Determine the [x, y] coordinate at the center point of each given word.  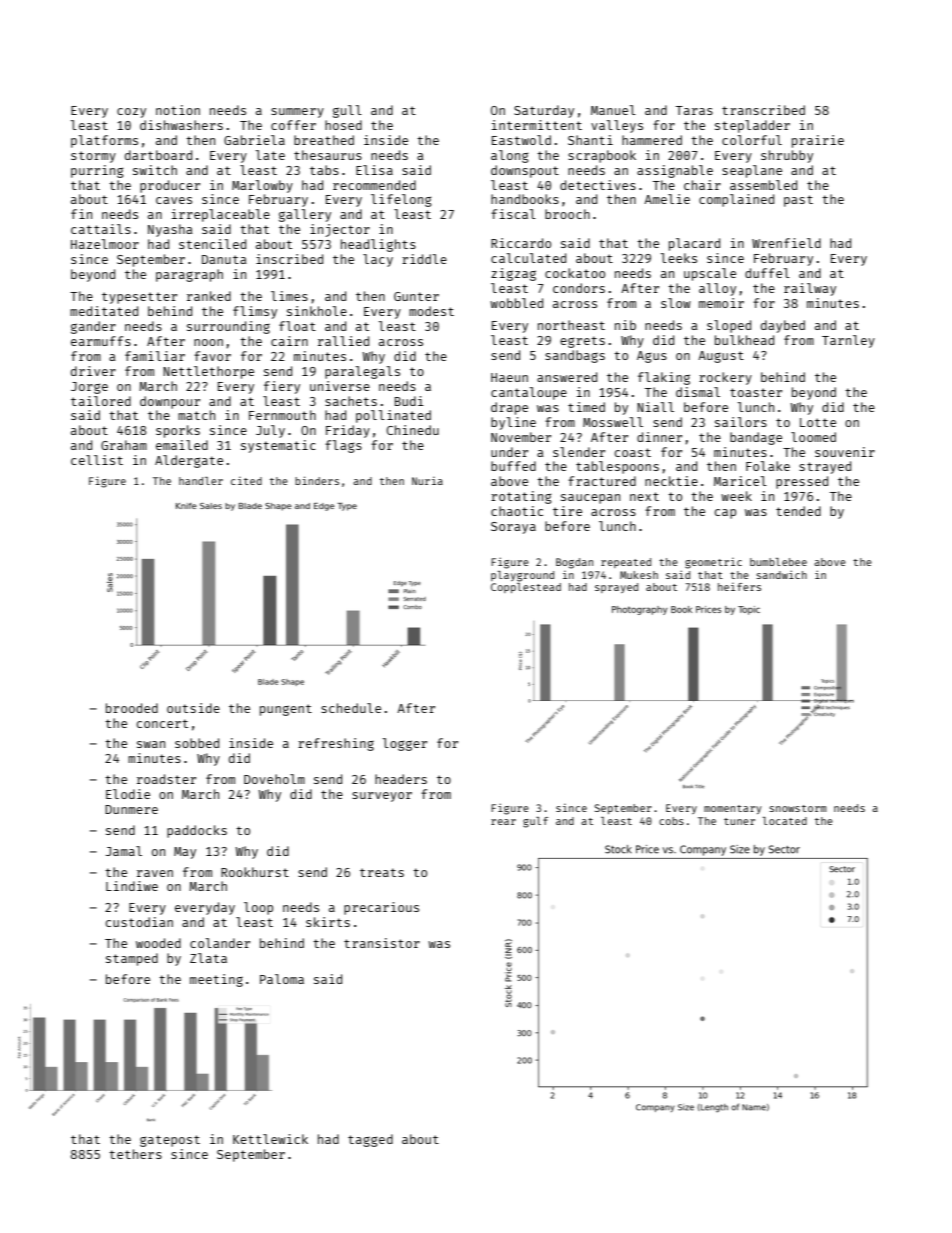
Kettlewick [270, 1139]
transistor [382, 943]
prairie [818, 141]
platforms [104, 141]
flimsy [255, 312]
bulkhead [744, 340]
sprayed [616, 588]
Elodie [128, 794]
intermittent [537, 125]
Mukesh [639, 575]
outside [193, 708]
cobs [671, 821]
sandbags [575, 356]
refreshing [336, 744]
